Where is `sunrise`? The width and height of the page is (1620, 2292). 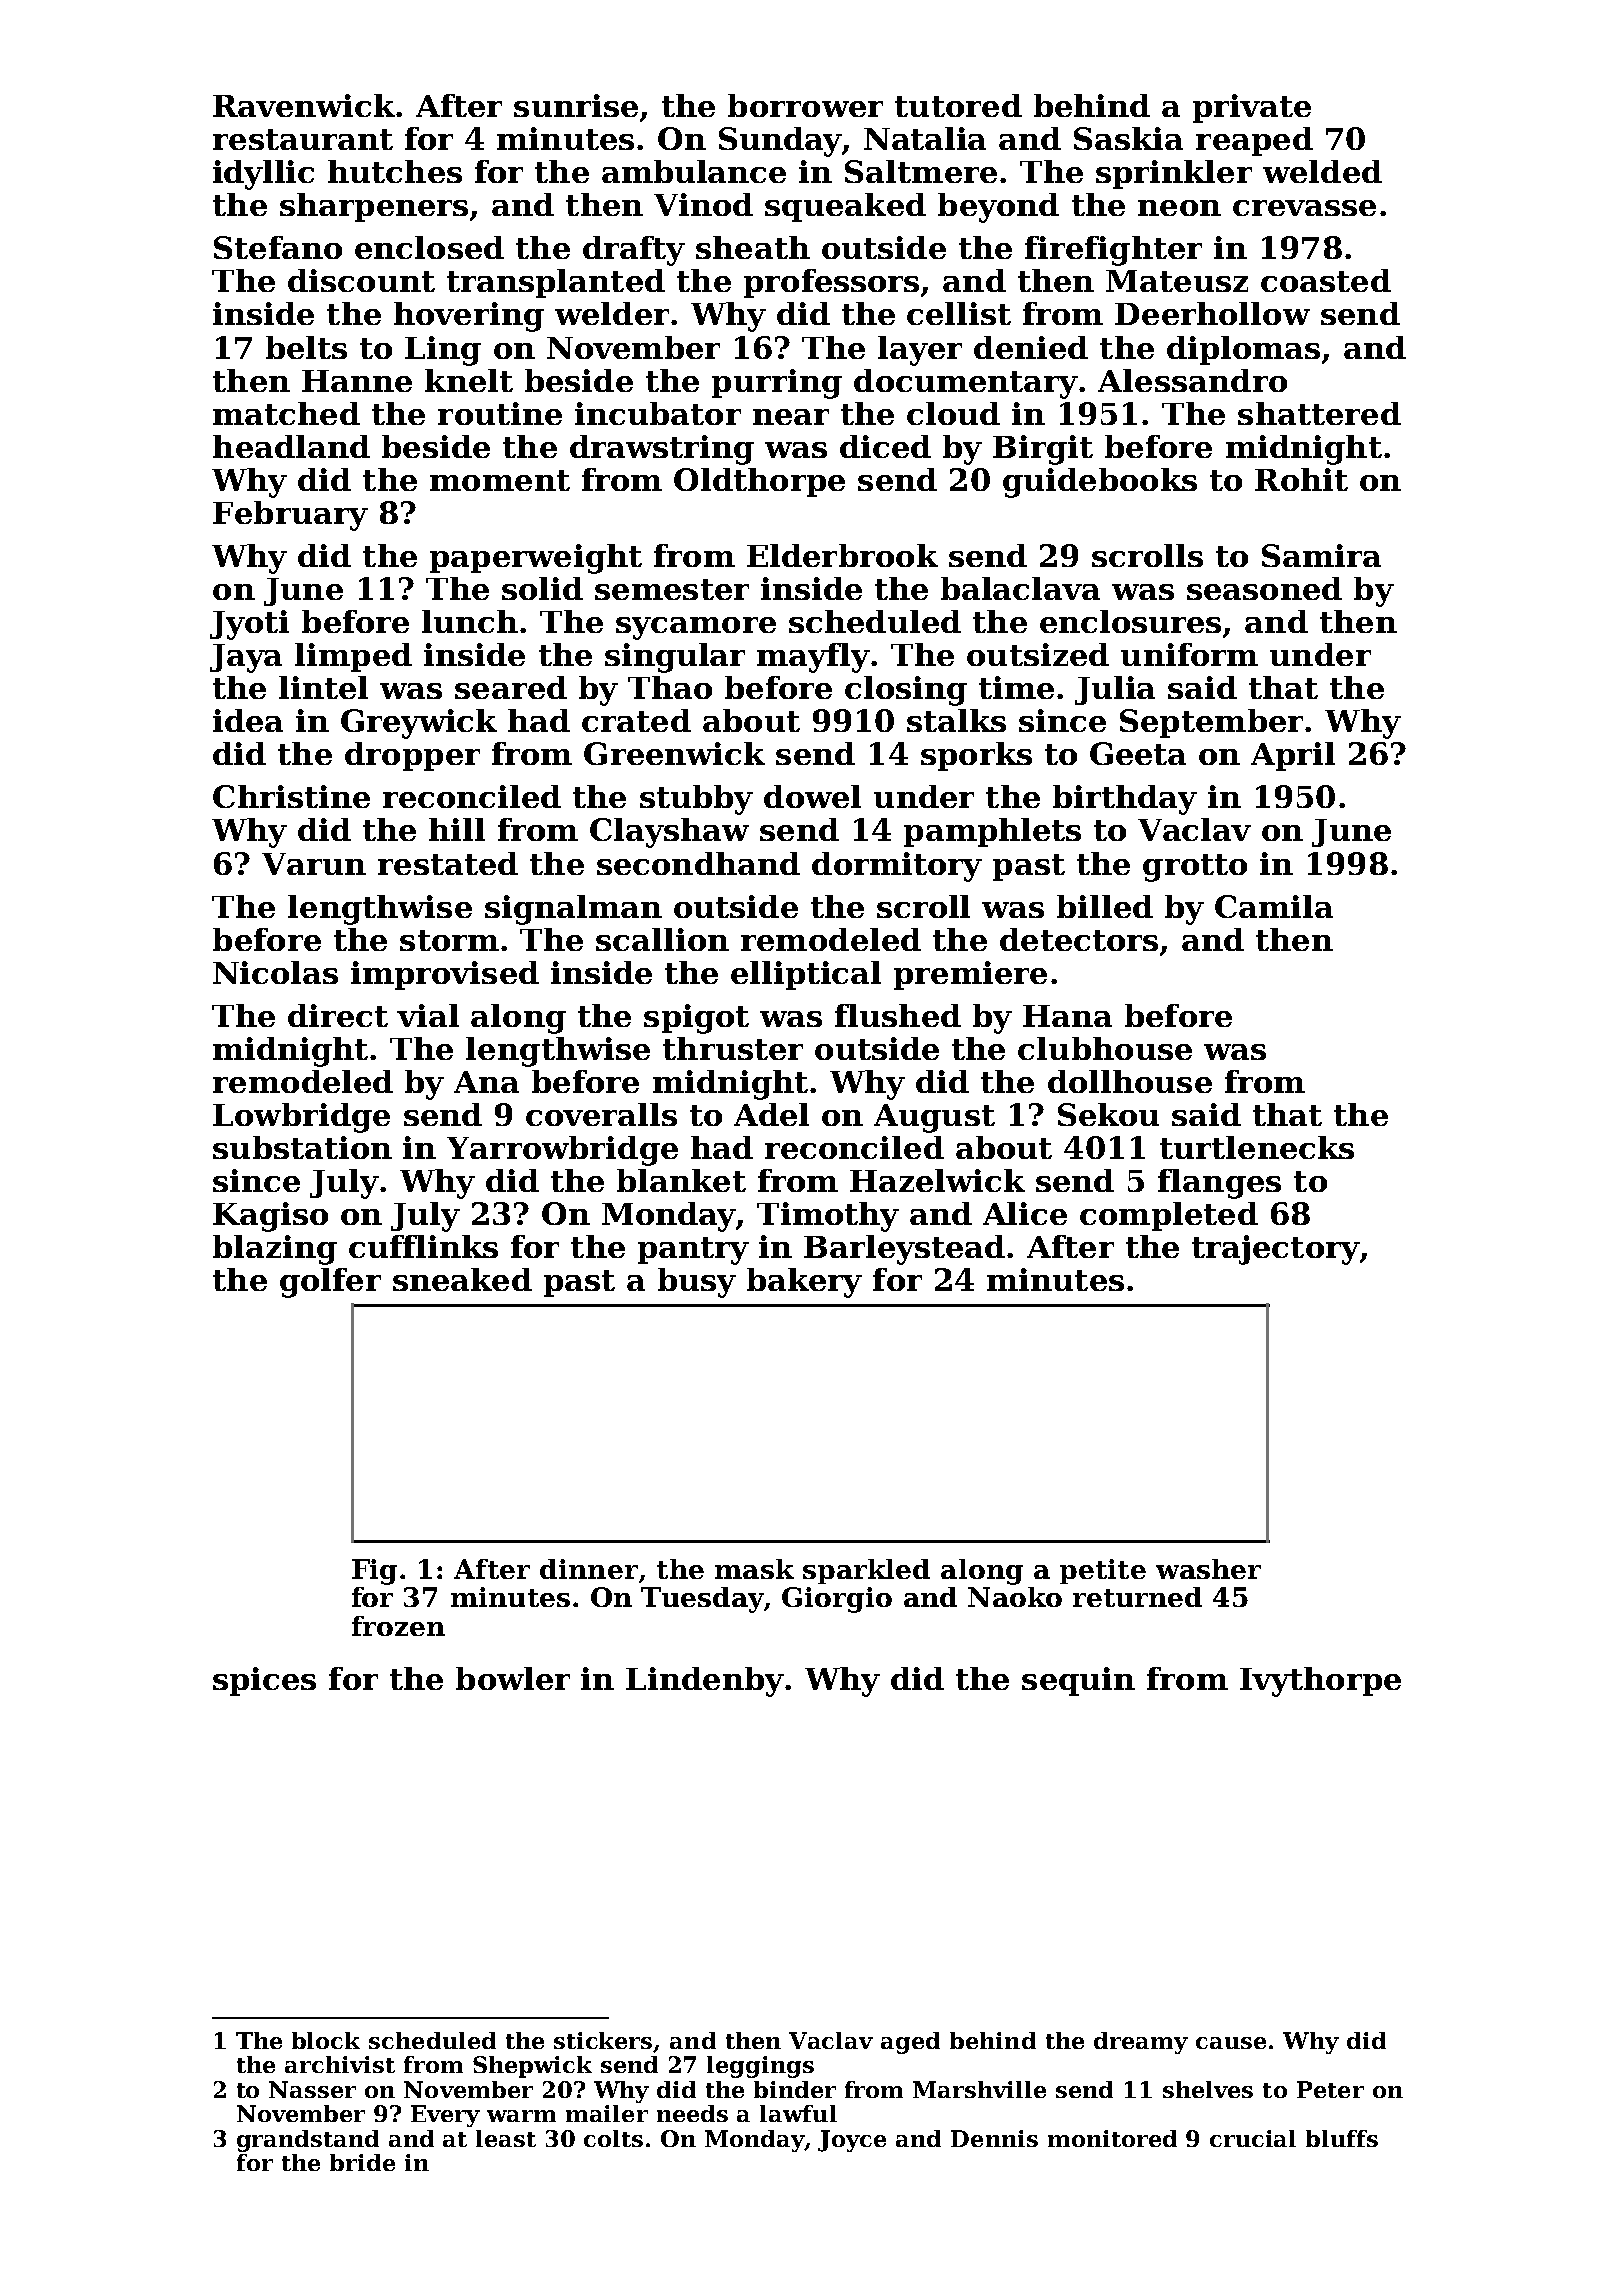 sunrise is located at coordinates (576, 105).
